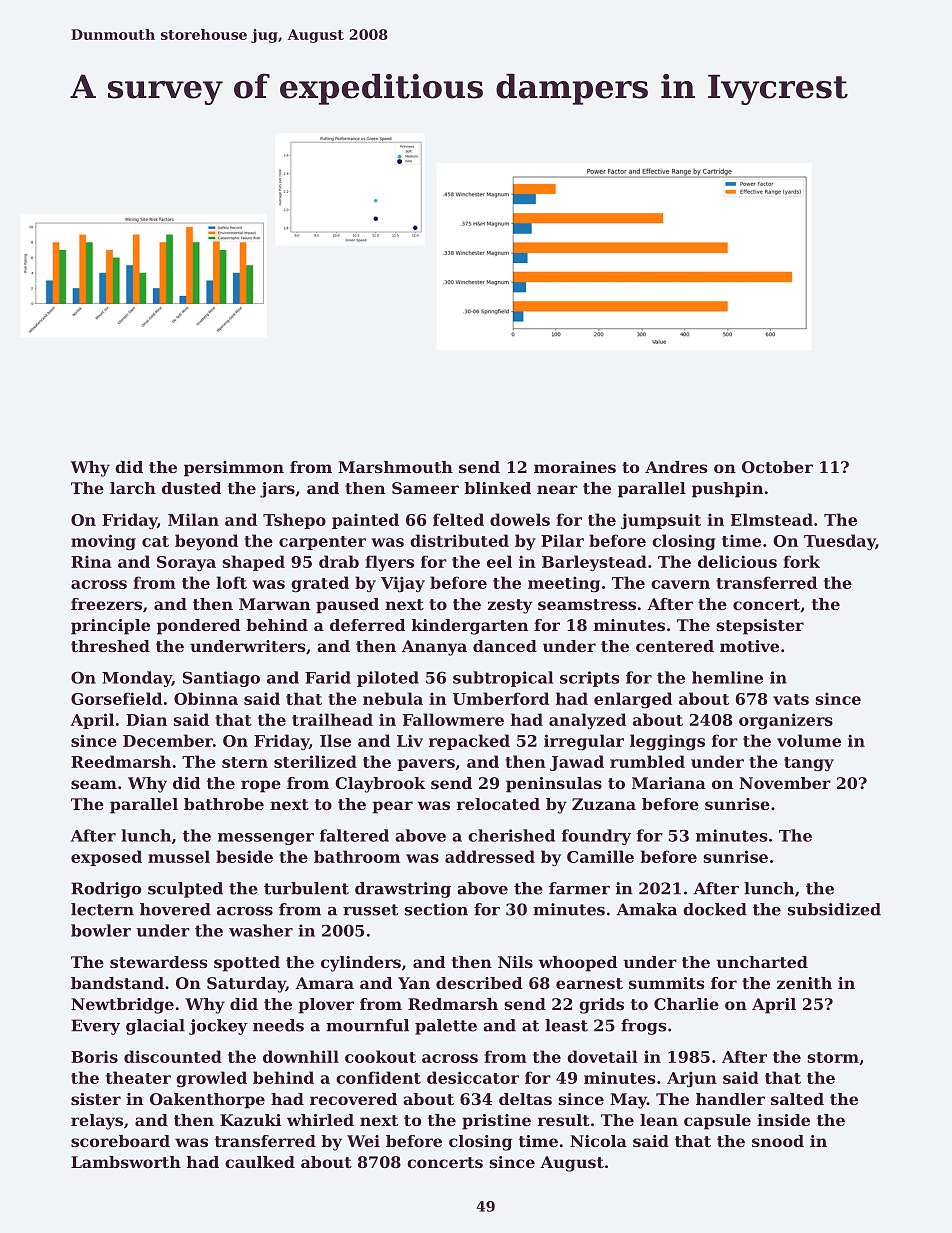 The image size is (952, 1233). I want to click on Dian, so click(146, 719).
